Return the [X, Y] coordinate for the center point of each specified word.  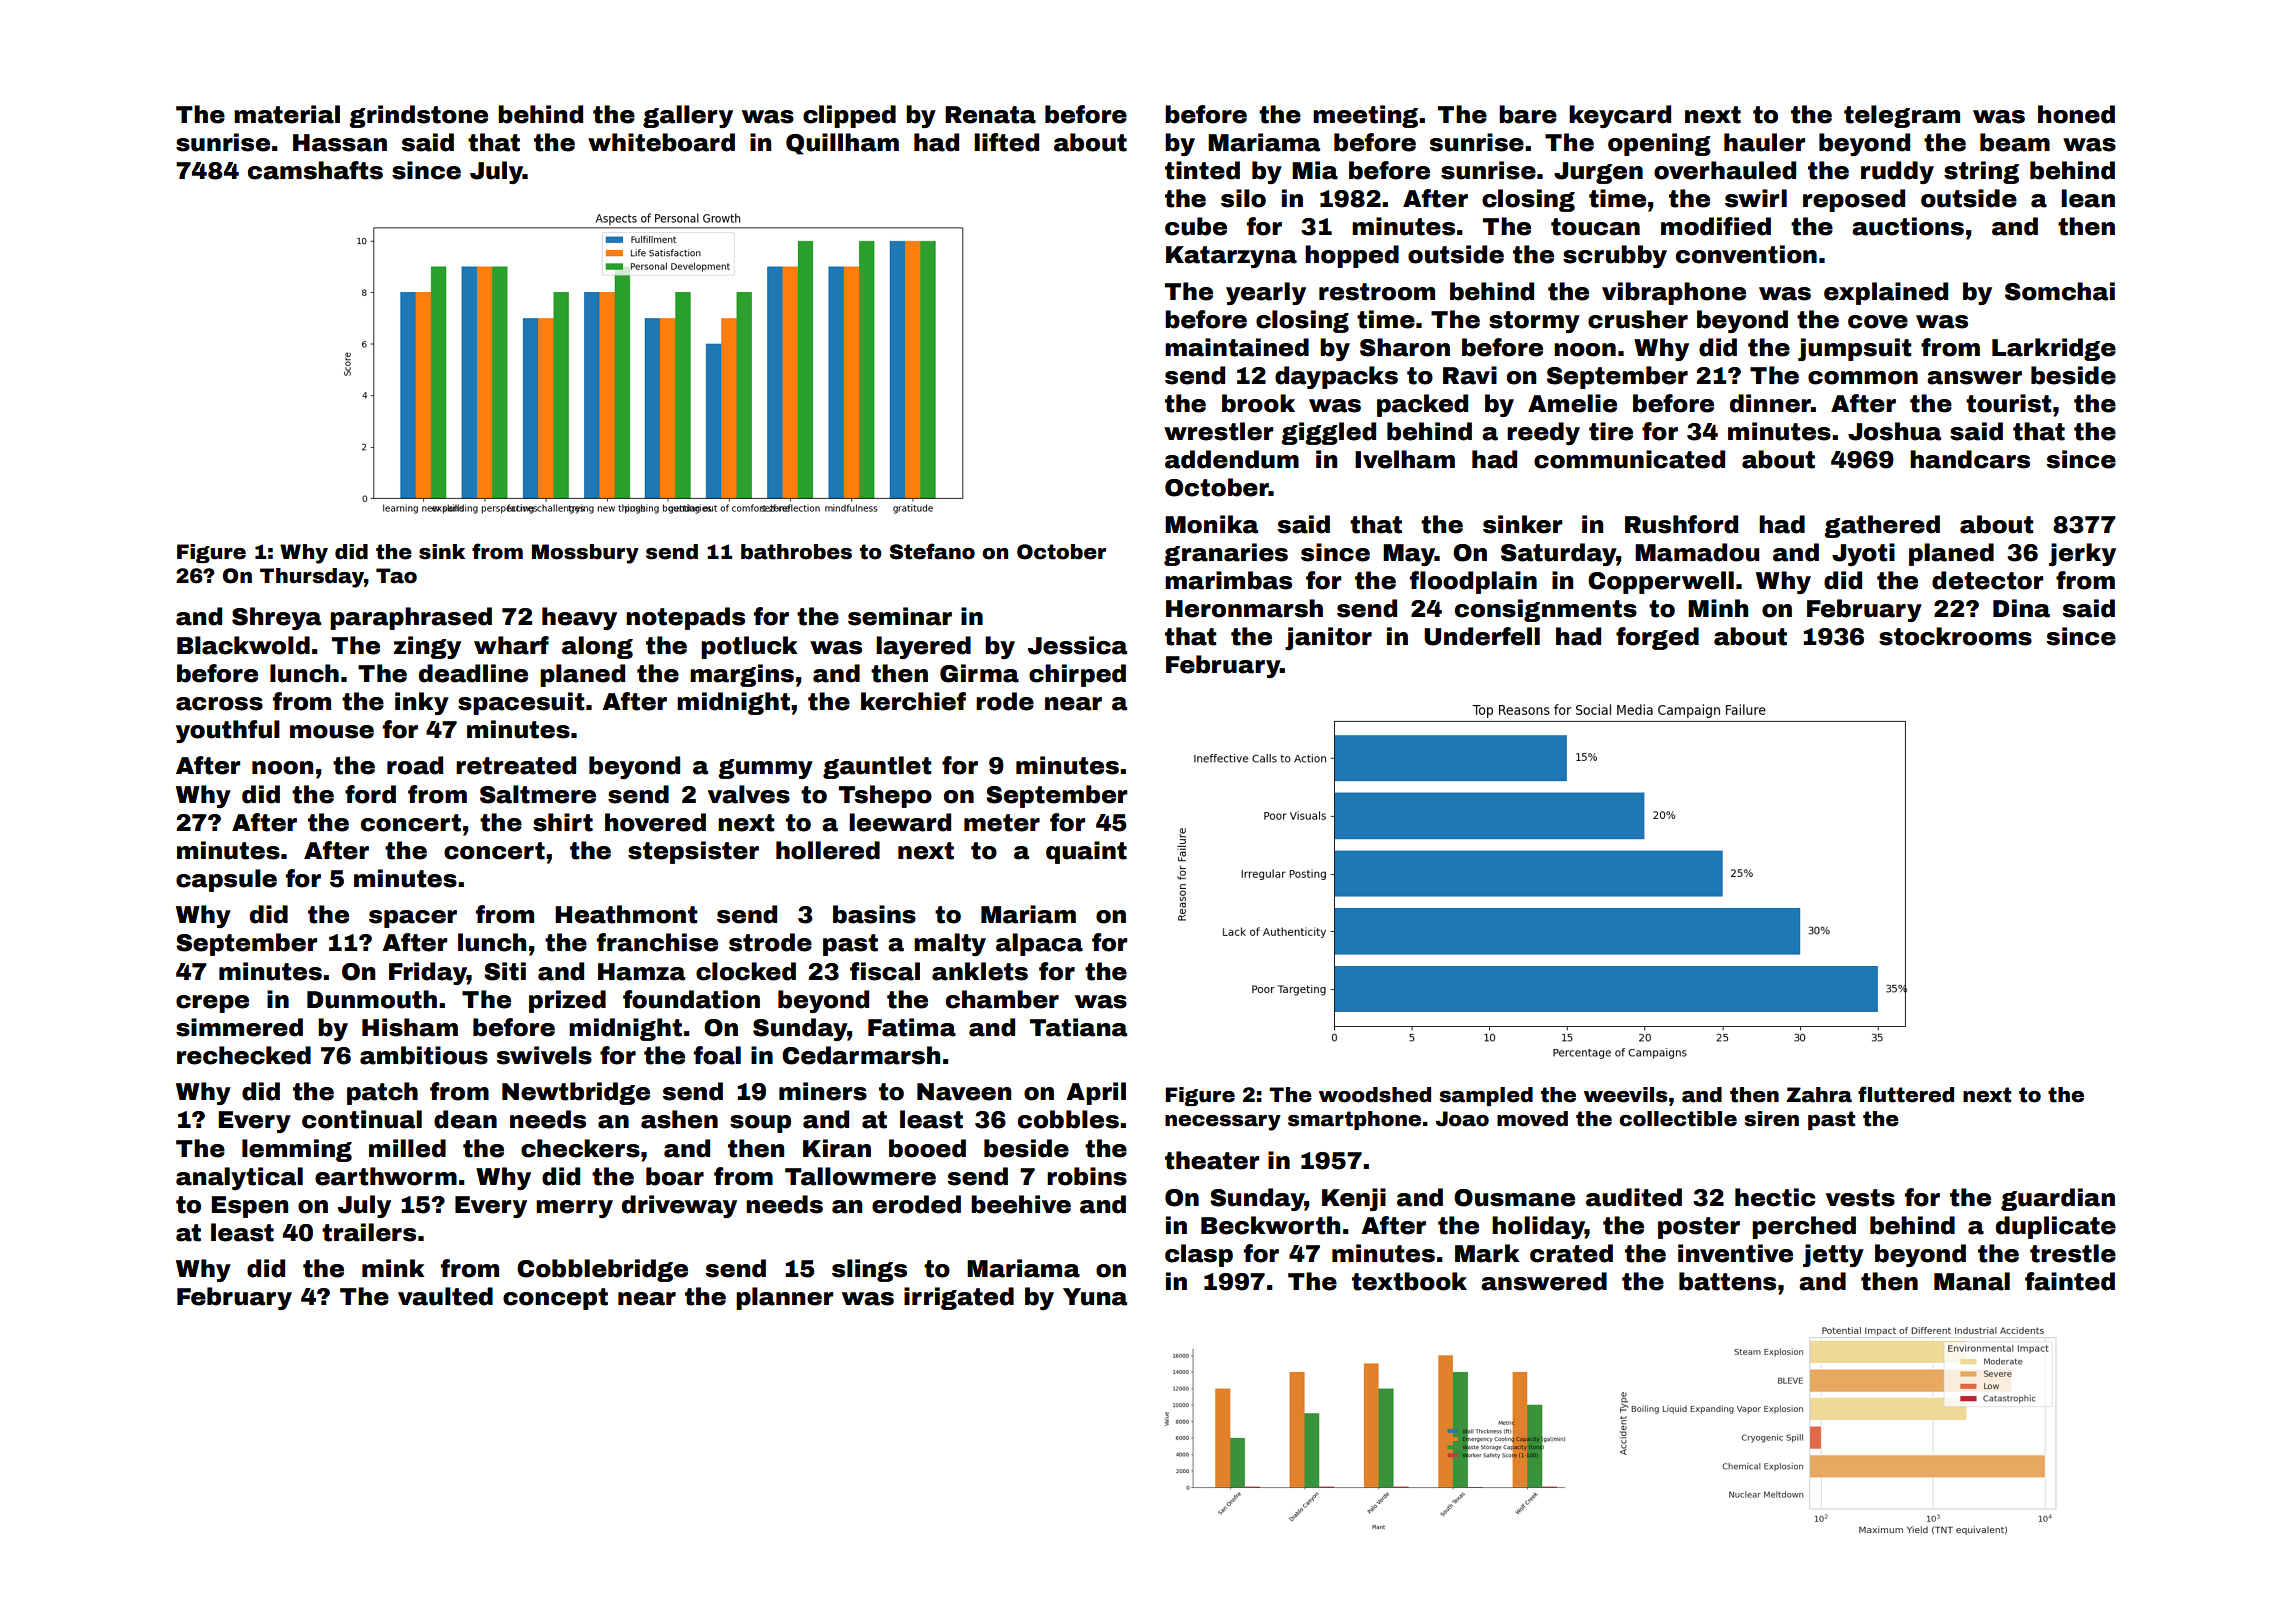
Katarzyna [1231, 257]
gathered [1882, 526]
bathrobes [796, 552]
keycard [1620, 116]
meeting [1365, 116]
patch [382, 1093]
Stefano [932, 551]
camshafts [315, 170]
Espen [249, 1207]
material [287, 114]
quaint [1086, 852]
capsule [226, 880]
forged [1657, 638]
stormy [1534, 322]
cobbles [1068, 1119]
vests [1860, 1198]
